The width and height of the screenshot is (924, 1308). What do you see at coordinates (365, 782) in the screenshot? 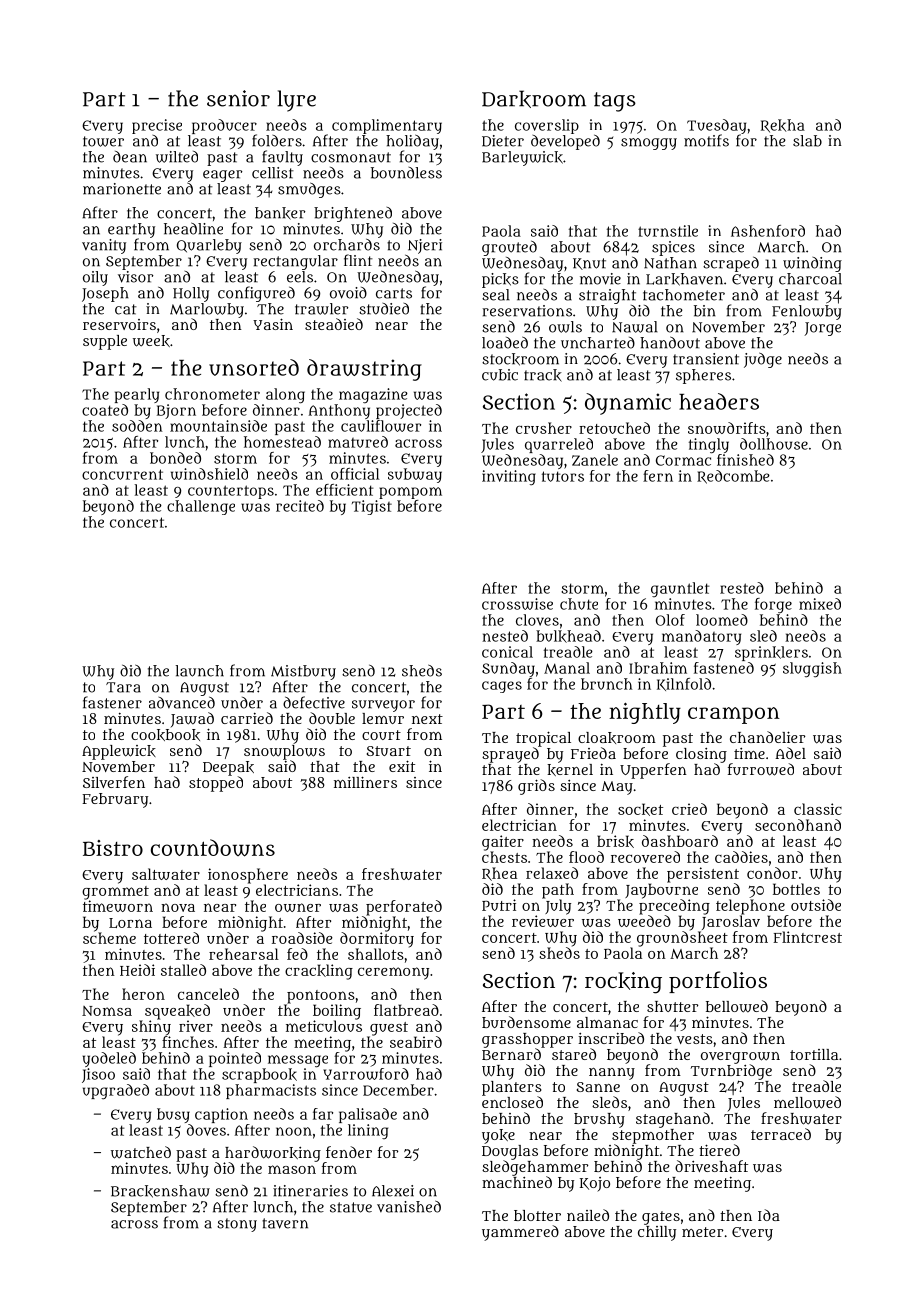
I see `milliners` at bounding box center [365, 782].
